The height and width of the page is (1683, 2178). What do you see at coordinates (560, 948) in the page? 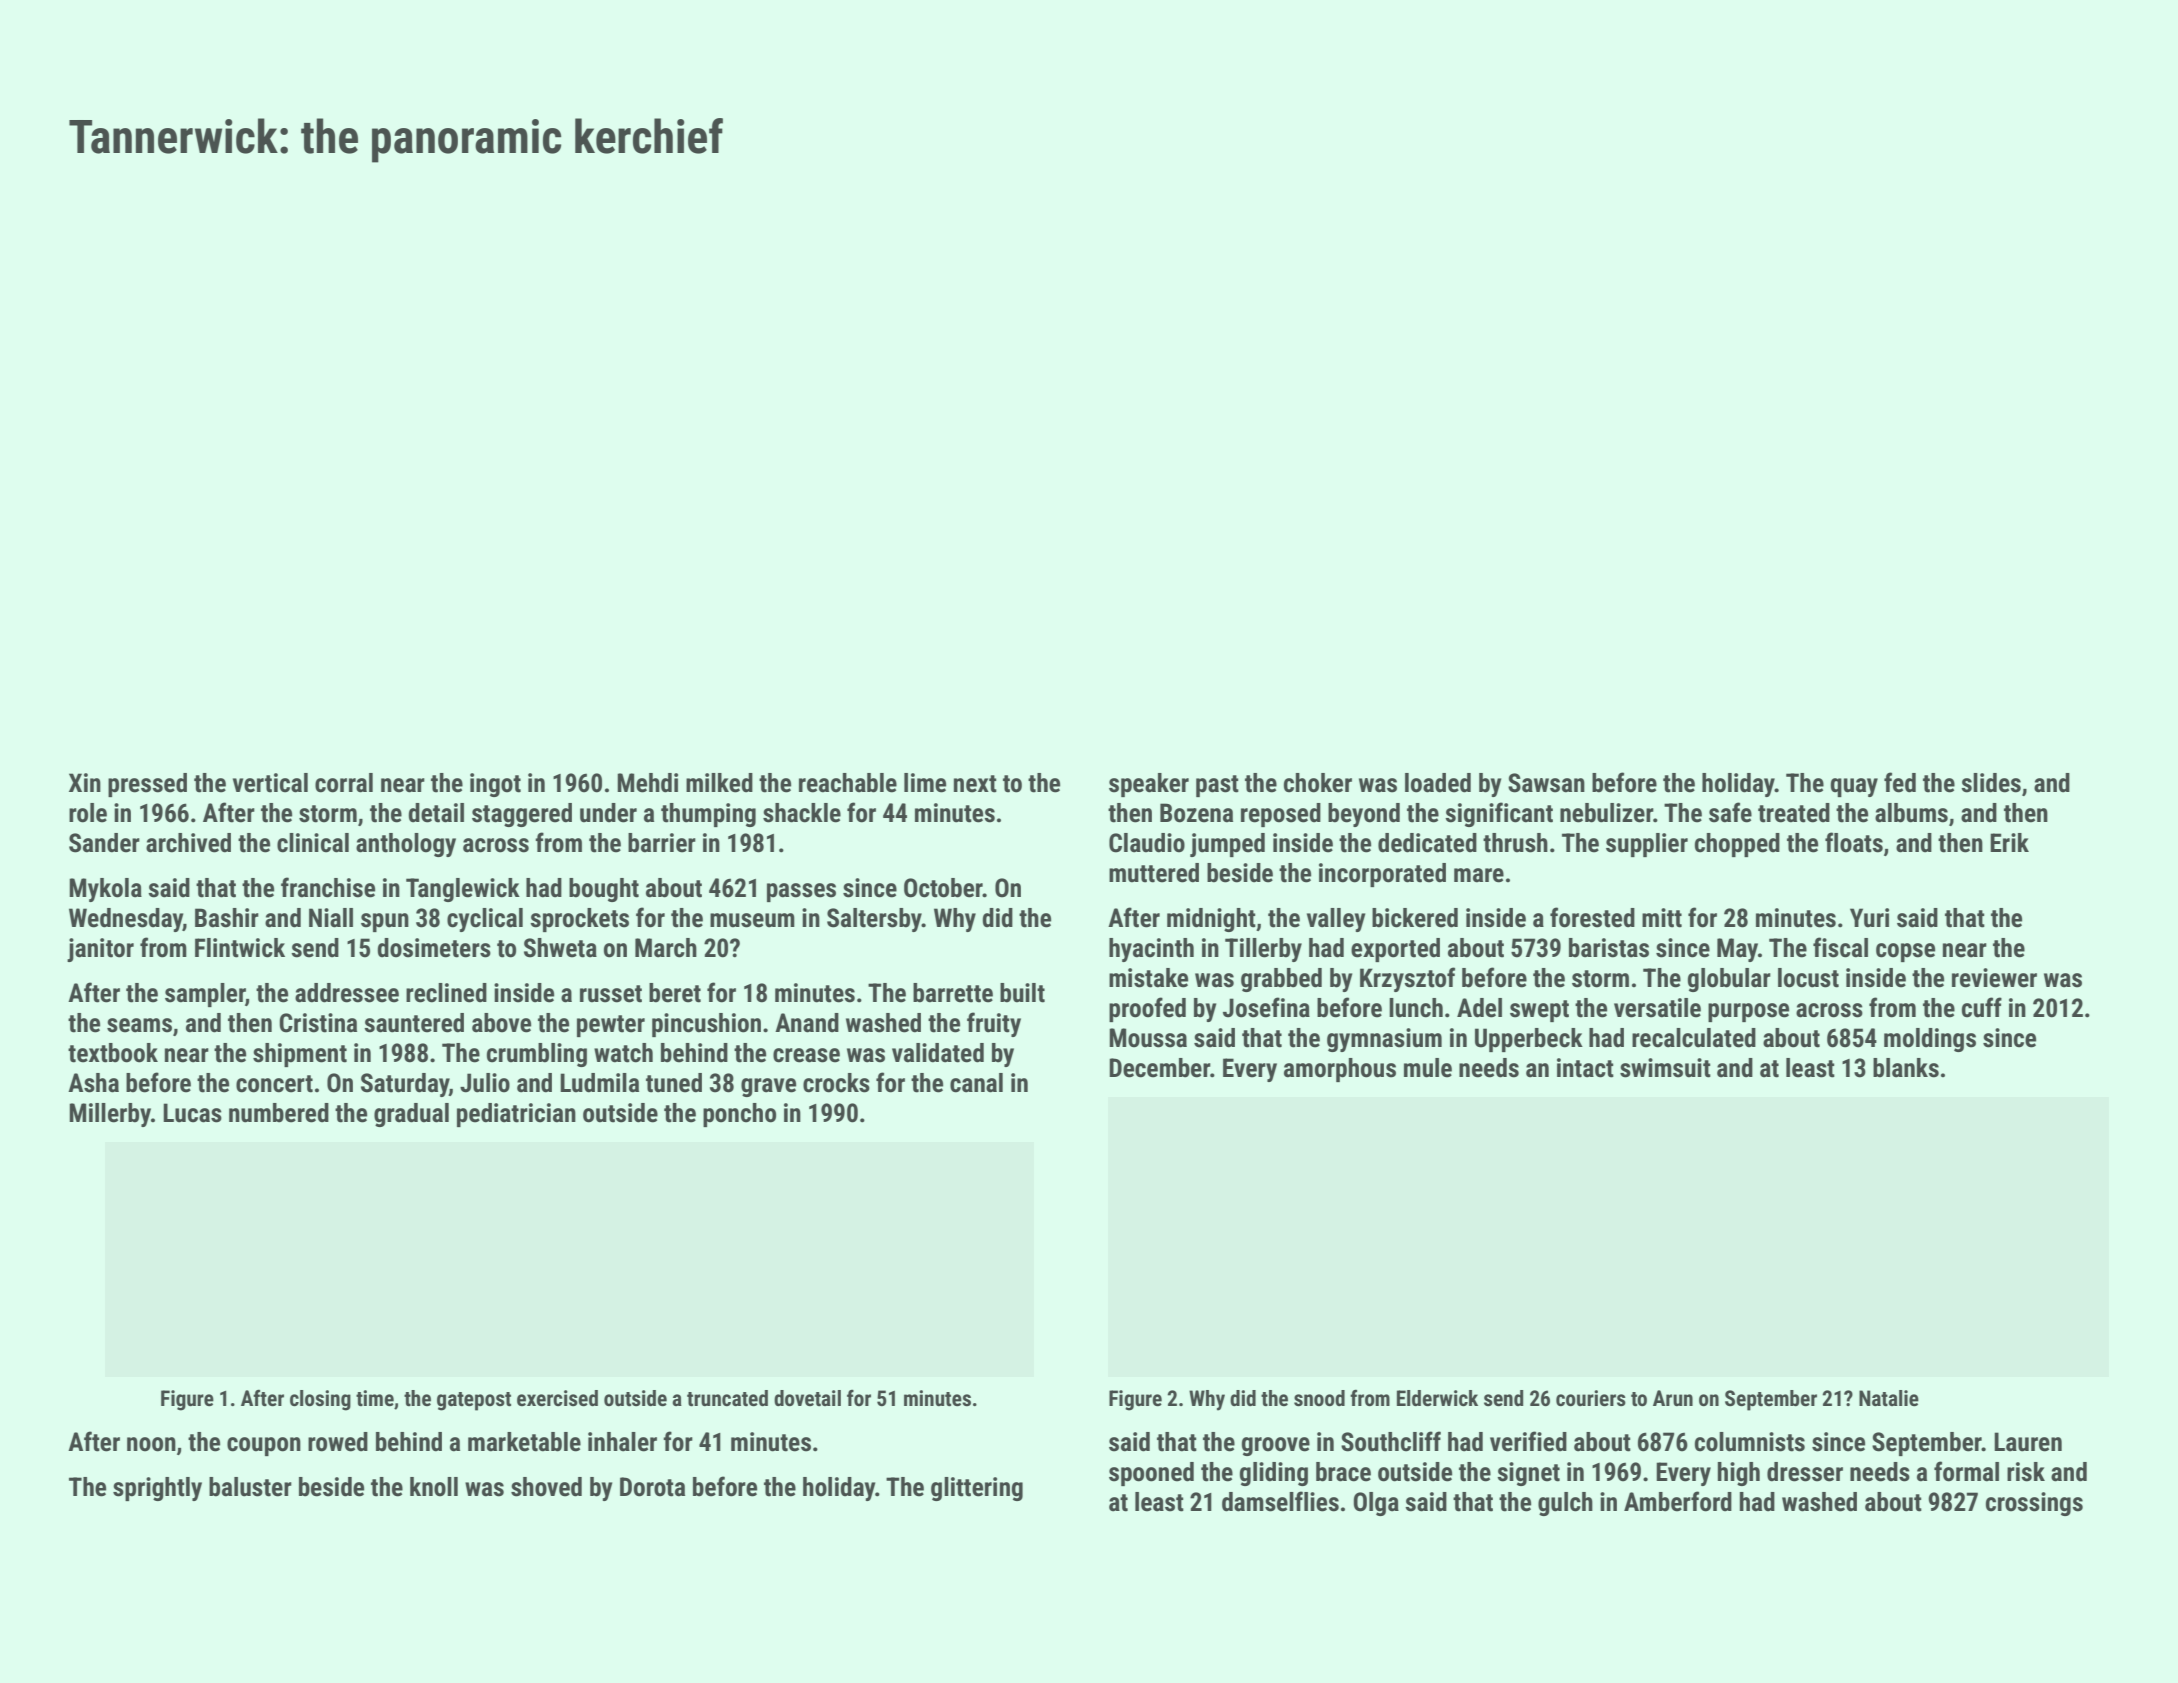
I see `Shweta` at bounding box center [560, 948].
